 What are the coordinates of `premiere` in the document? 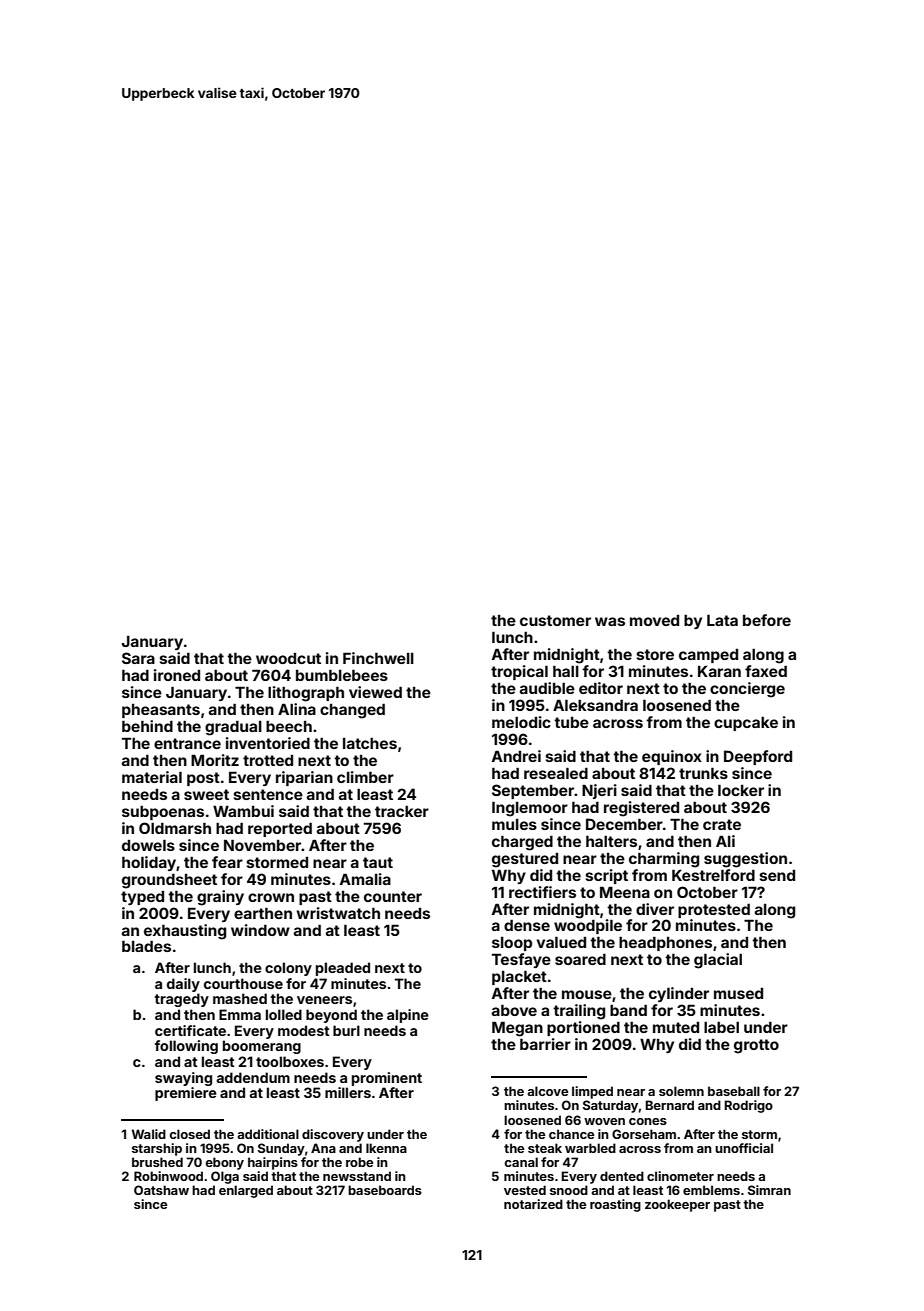 It's located at (186, 1094).
